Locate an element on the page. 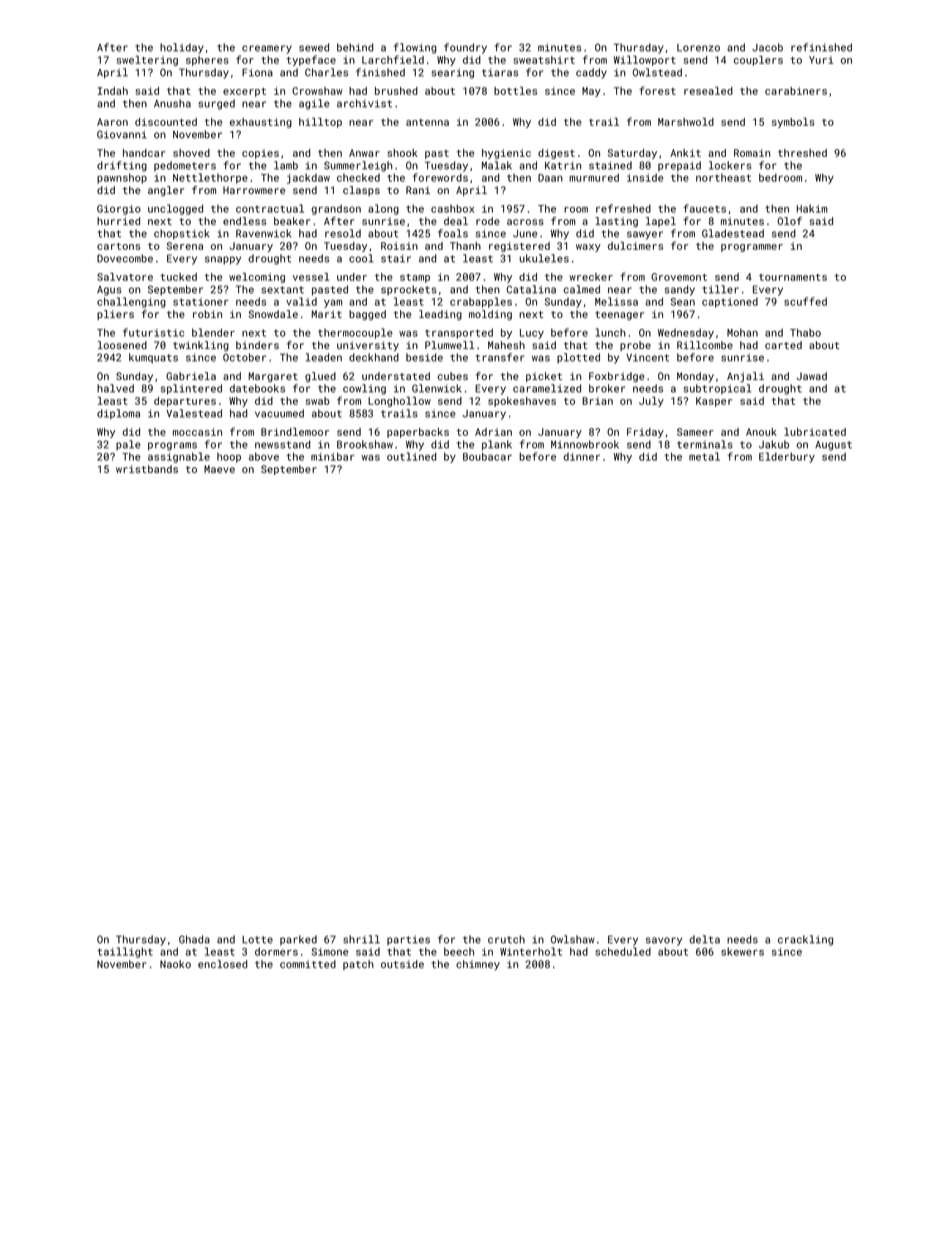 This document has width=952, height=1233. bottles is located at coordinates (515, 91).
